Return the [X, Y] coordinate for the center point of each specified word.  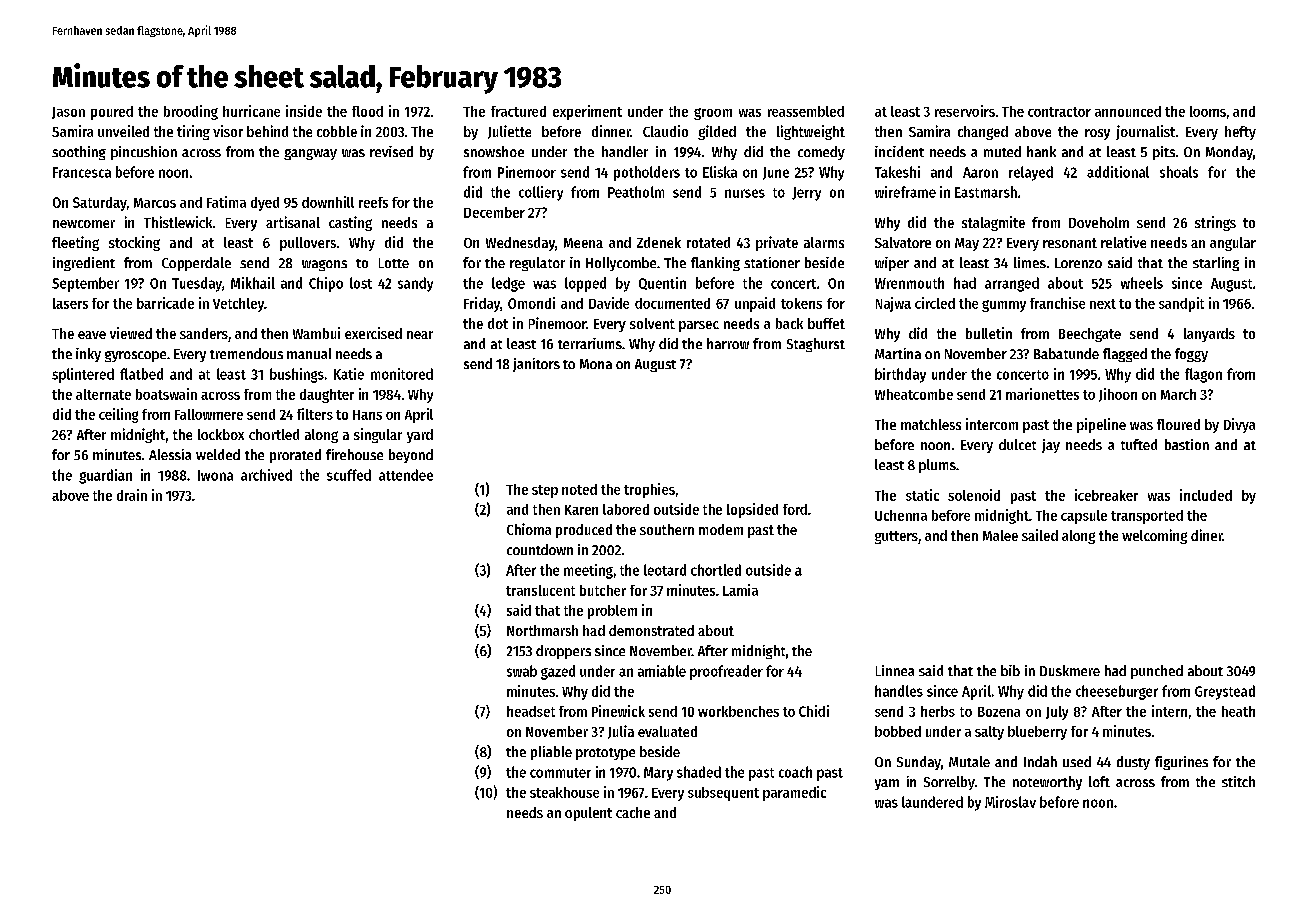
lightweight [811, 132]
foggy [1191, 355]
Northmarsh [542, 630]
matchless [931, 424]
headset [531, 711]
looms [1208, 111]
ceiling [118, 415]
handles [899, 691]
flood [367, 111]
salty [989, 733]
